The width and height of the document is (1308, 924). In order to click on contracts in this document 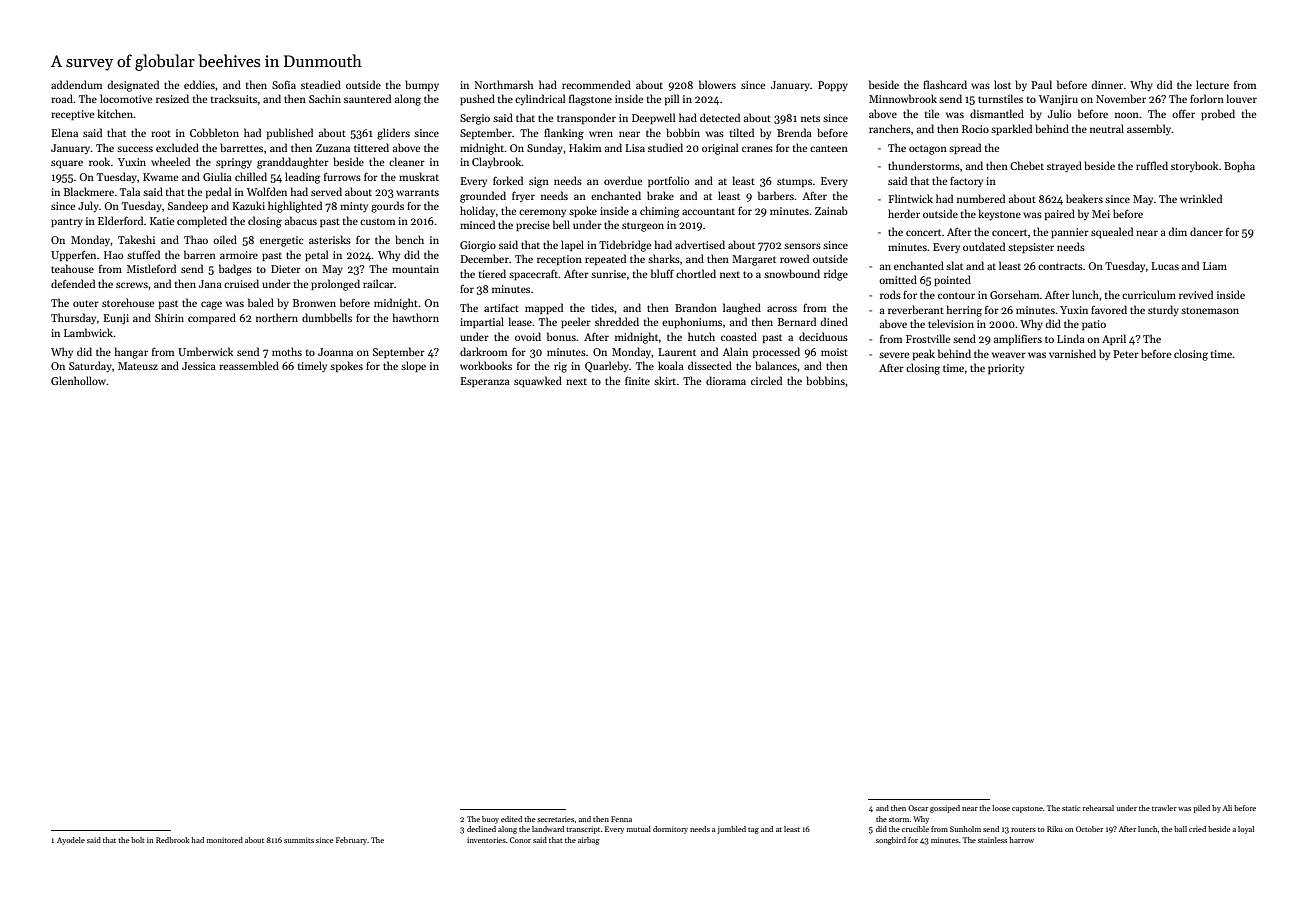, I will do `click(1060, 266)`.
